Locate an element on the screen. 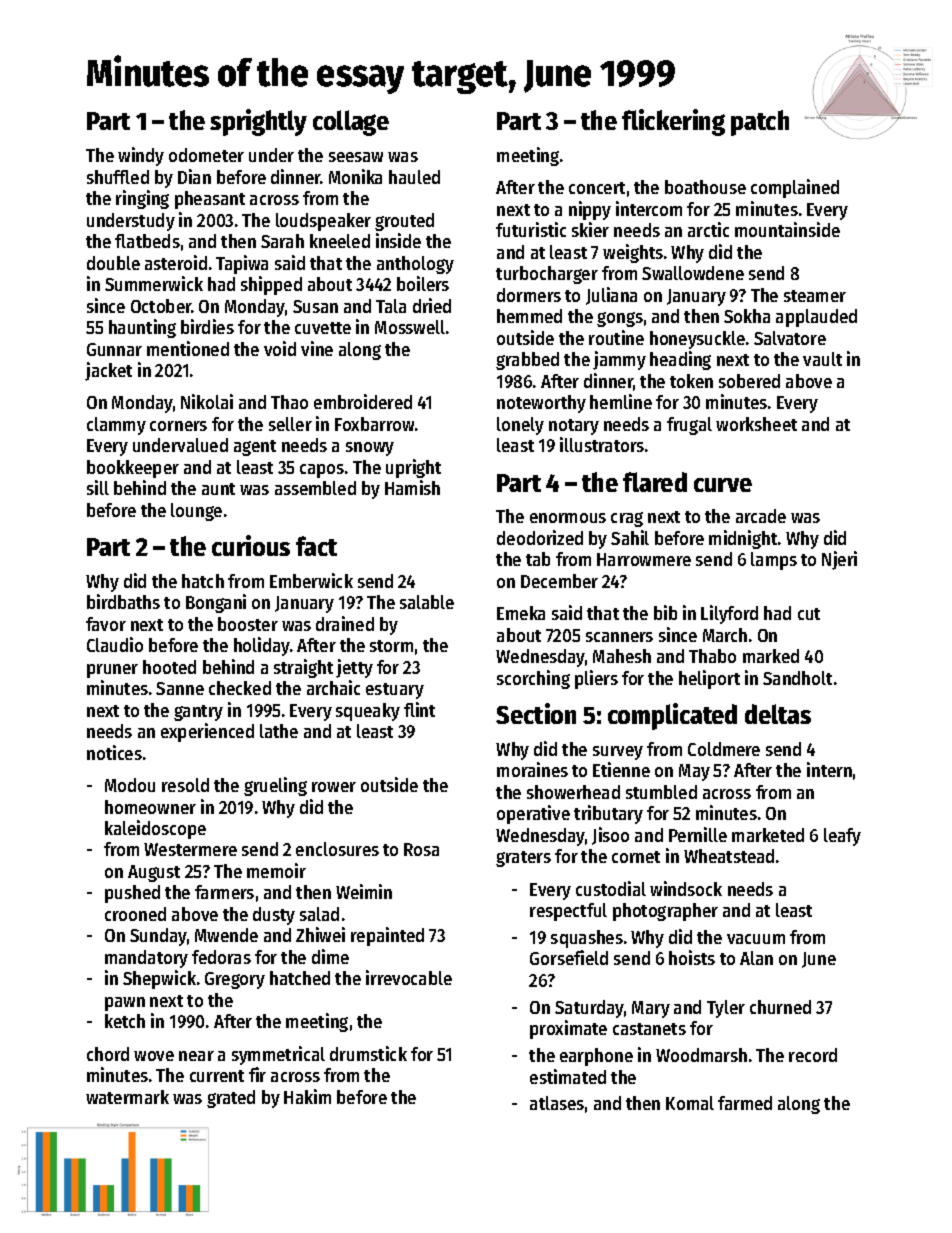 The height and width of the screenshot is (1233, 952). flickering is located at coordinates (673, 122).
